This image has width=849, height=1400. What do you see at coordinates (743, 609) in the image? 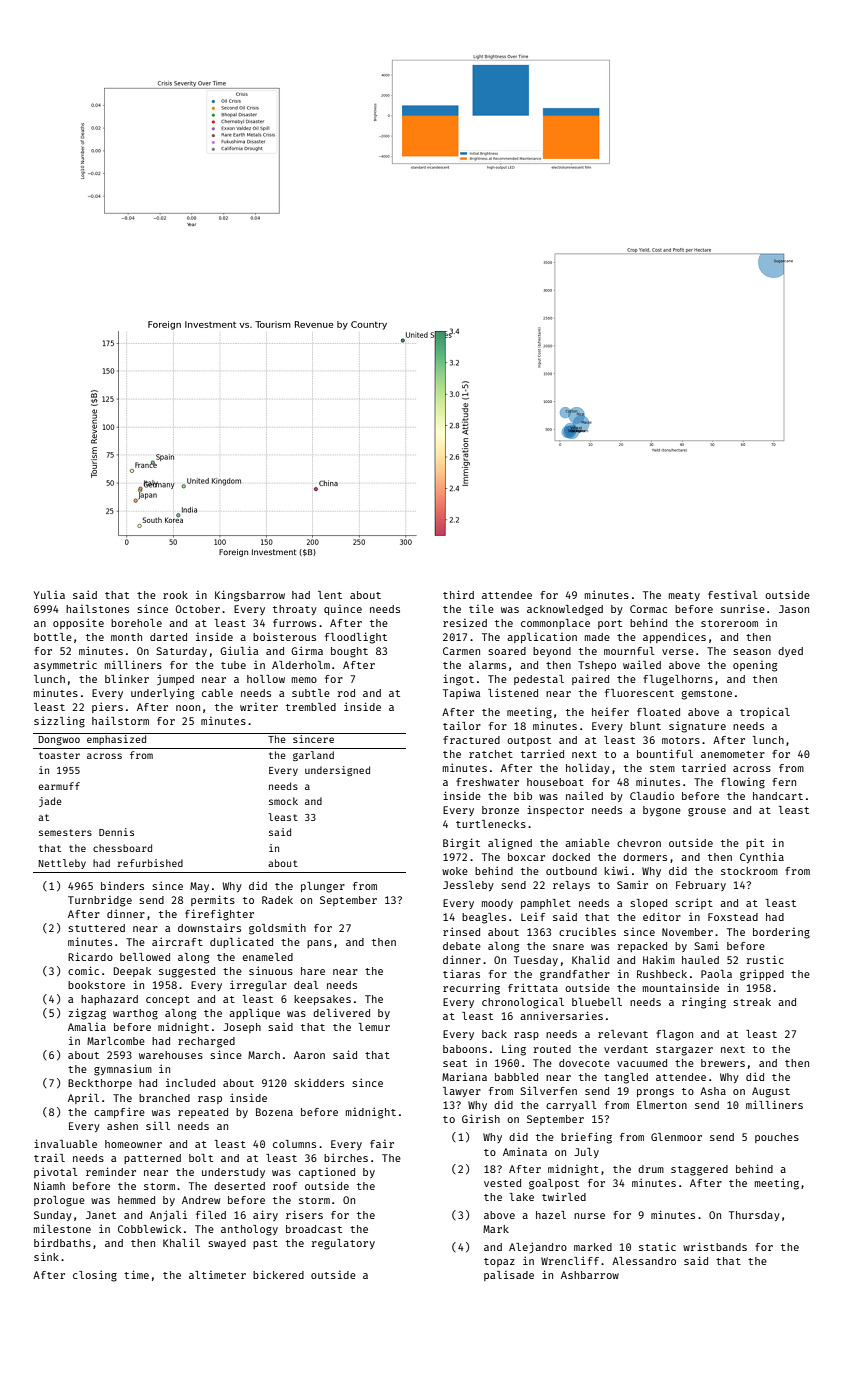
I see `sunrise` at bounding box center [743, 609].
